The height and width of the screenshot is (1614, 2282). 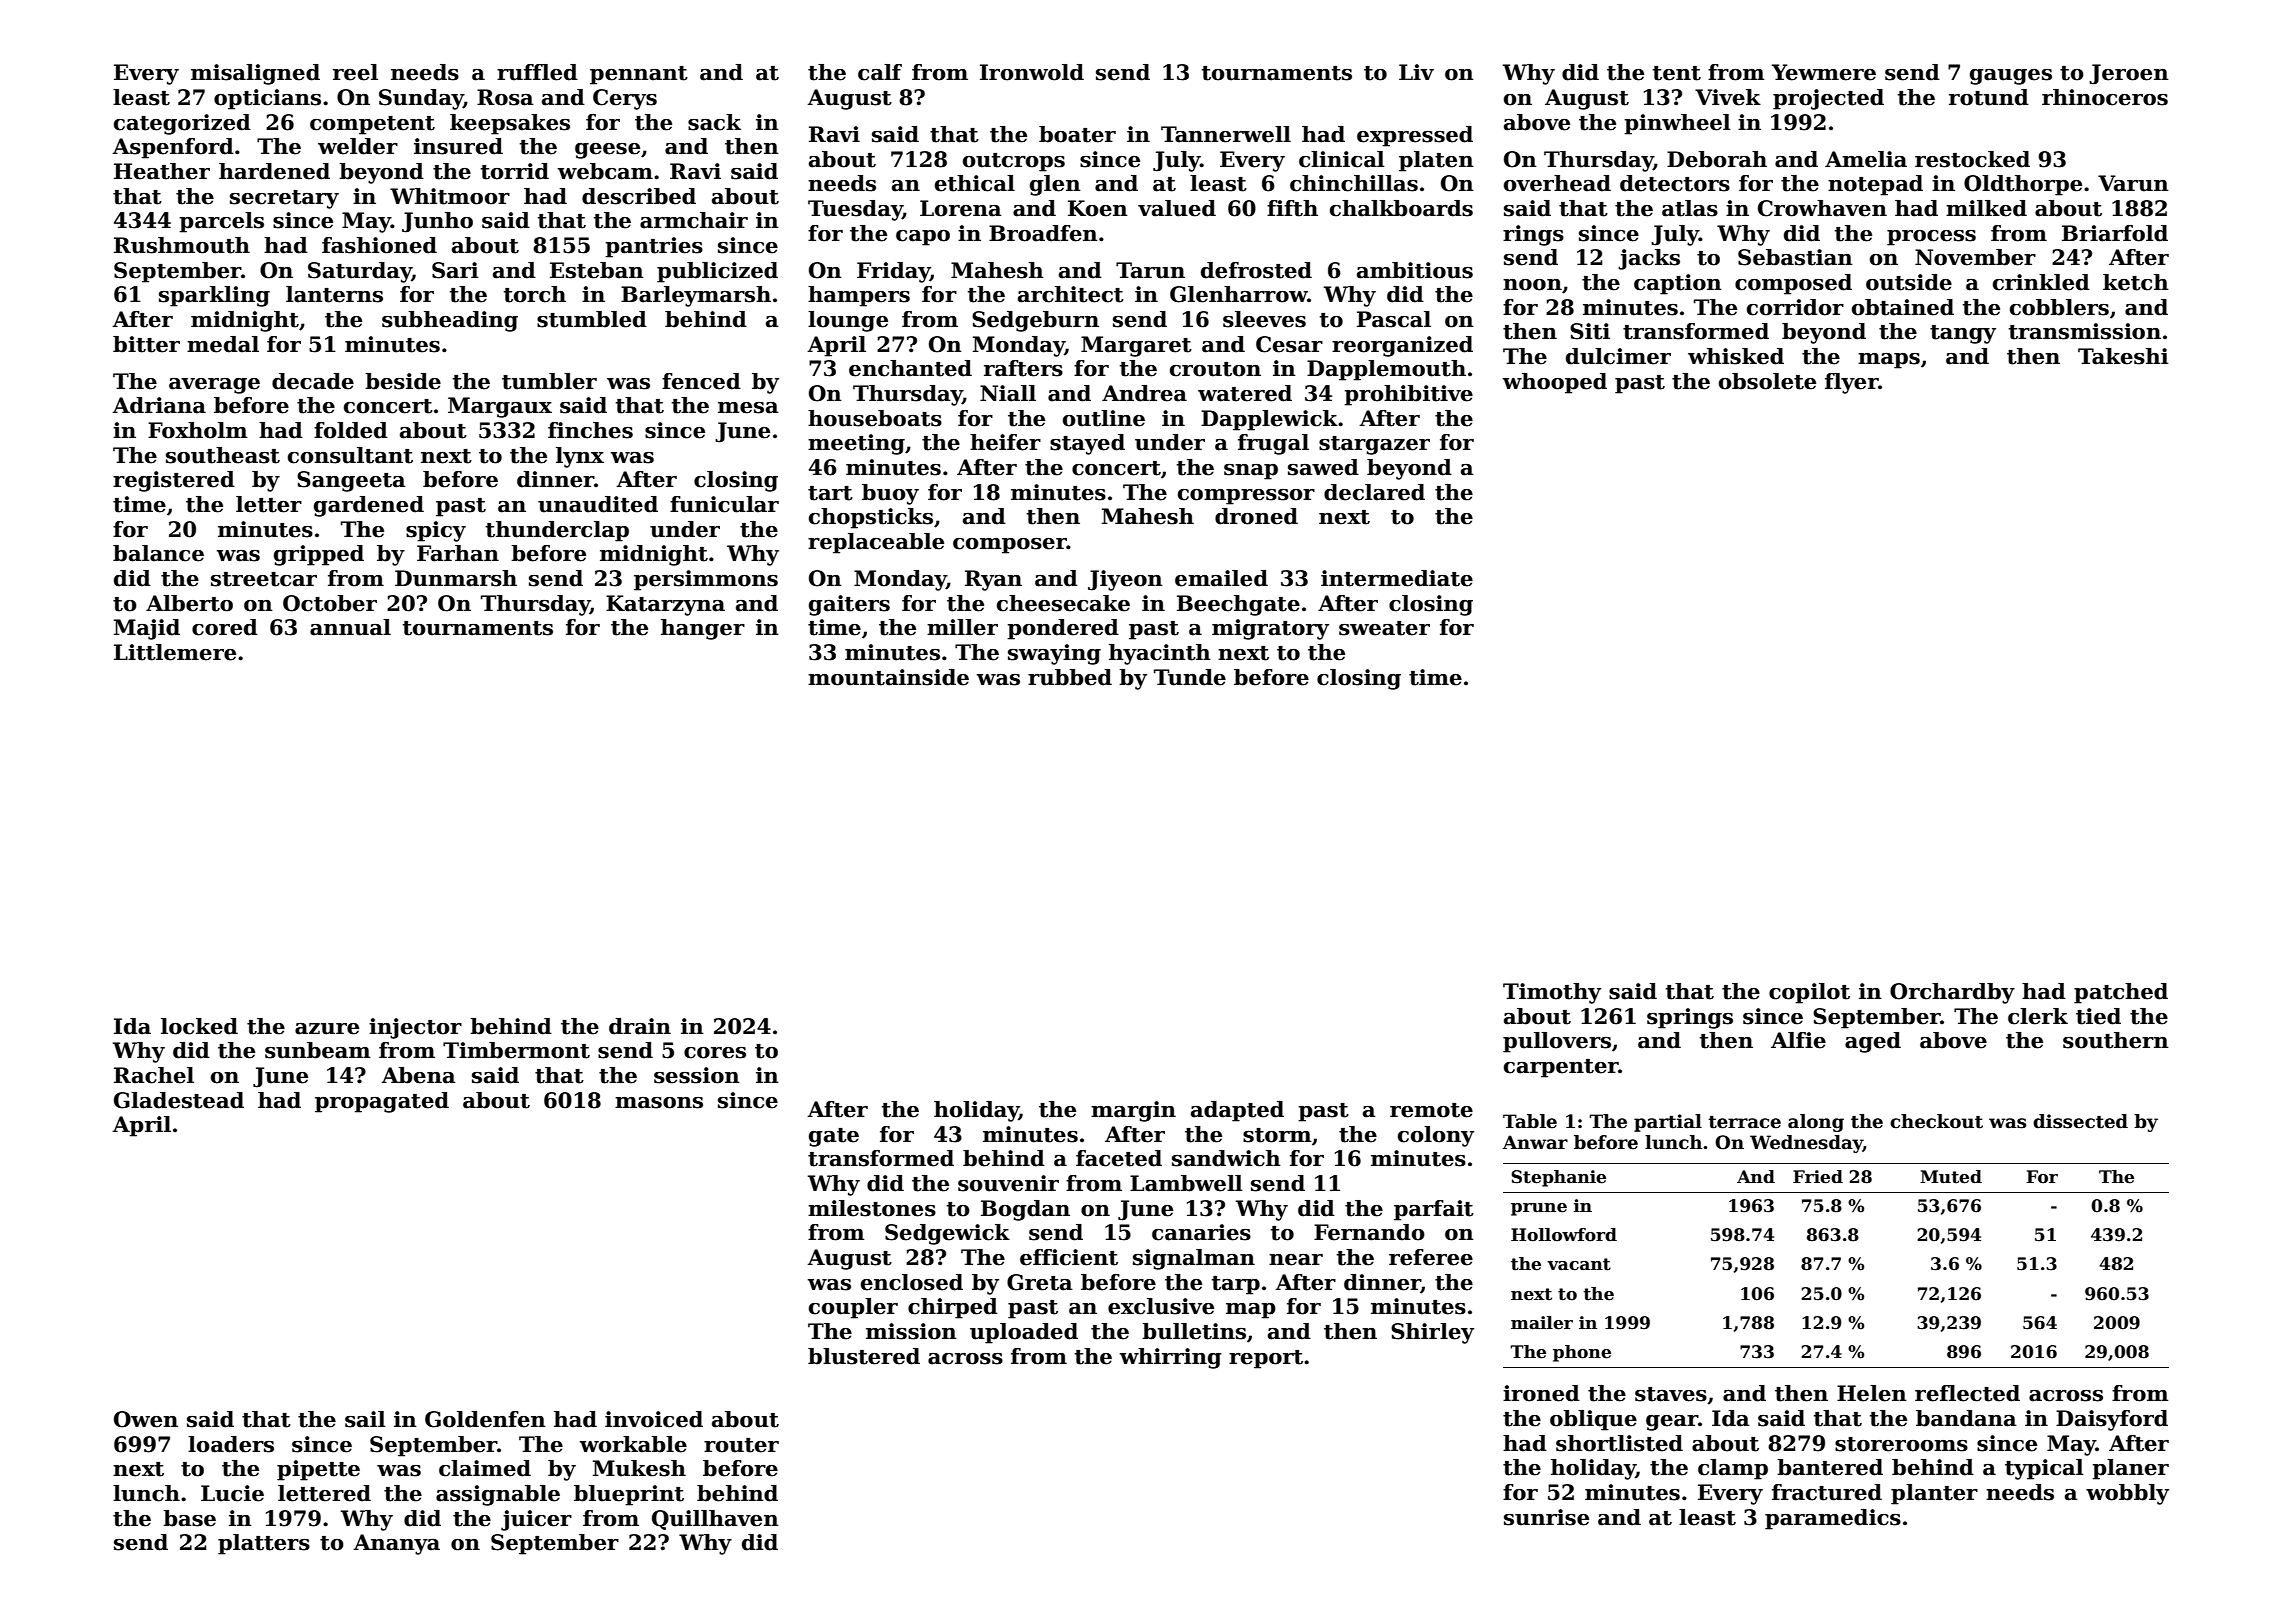 What do you see at coordinates (264, 1544) in the screenshot?
I see `platters` at bounding box center [264, 1544].
